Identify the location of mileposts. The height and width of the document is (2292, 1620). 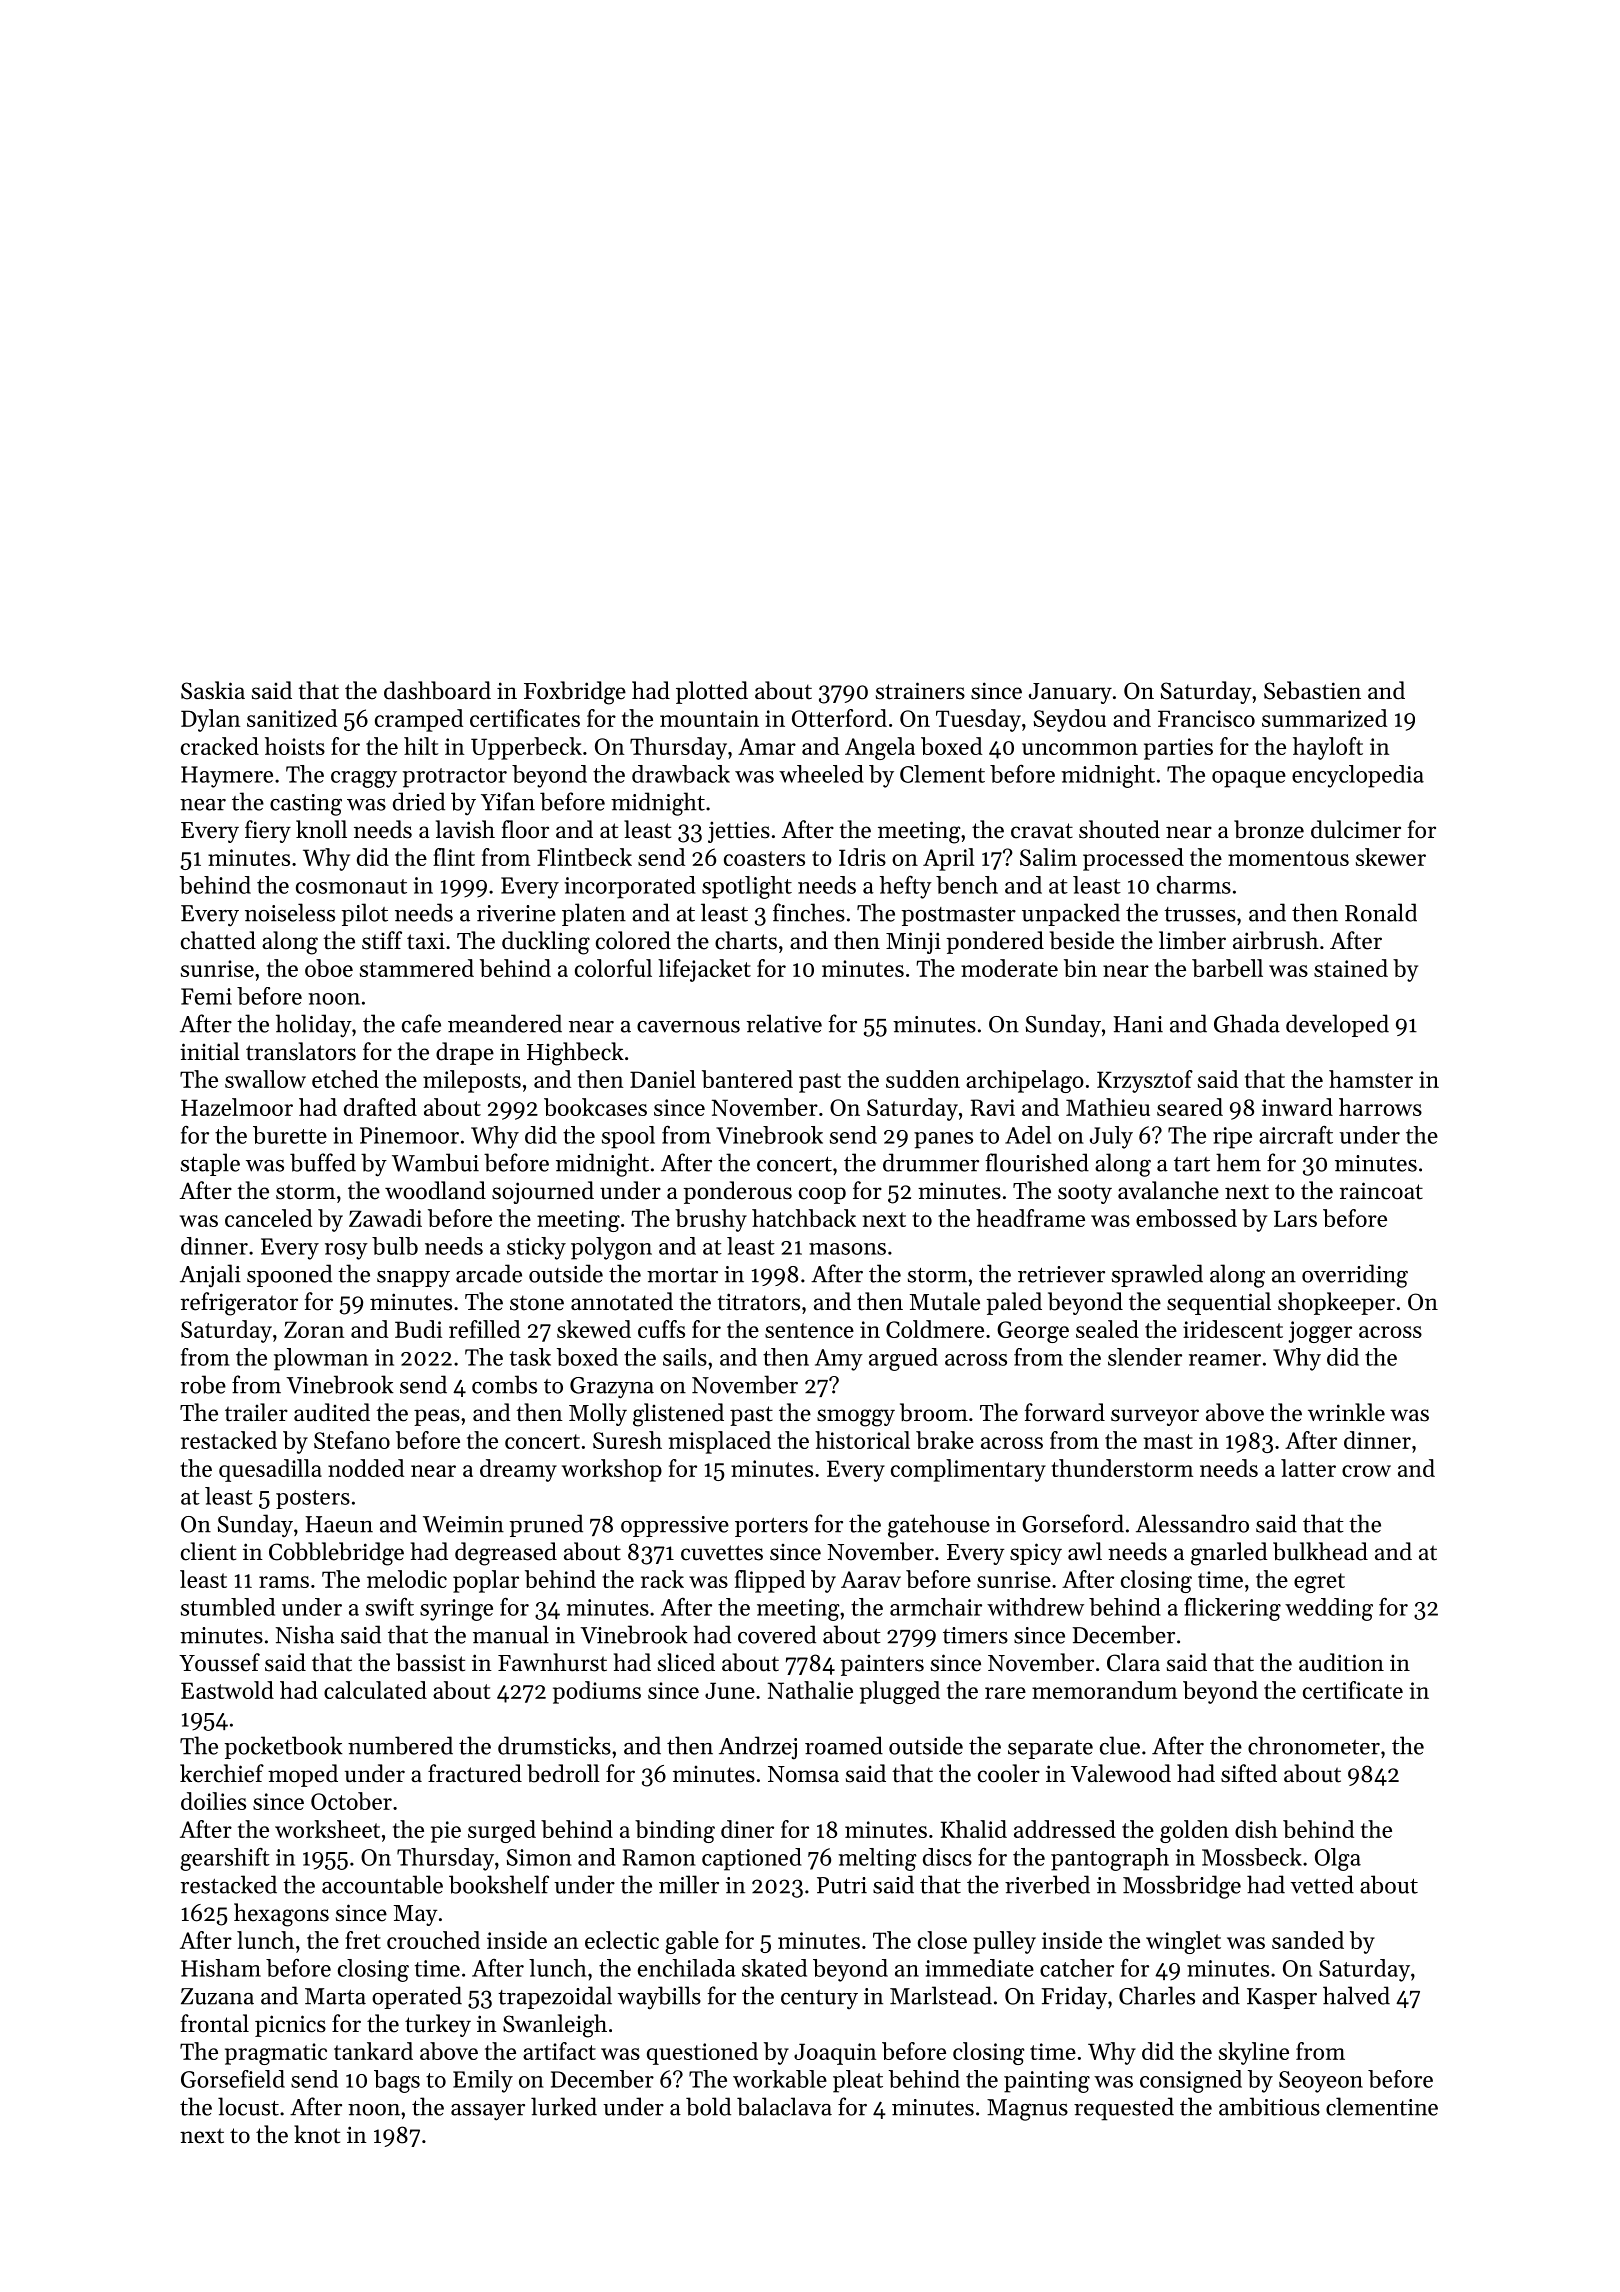
(472, 1081).
